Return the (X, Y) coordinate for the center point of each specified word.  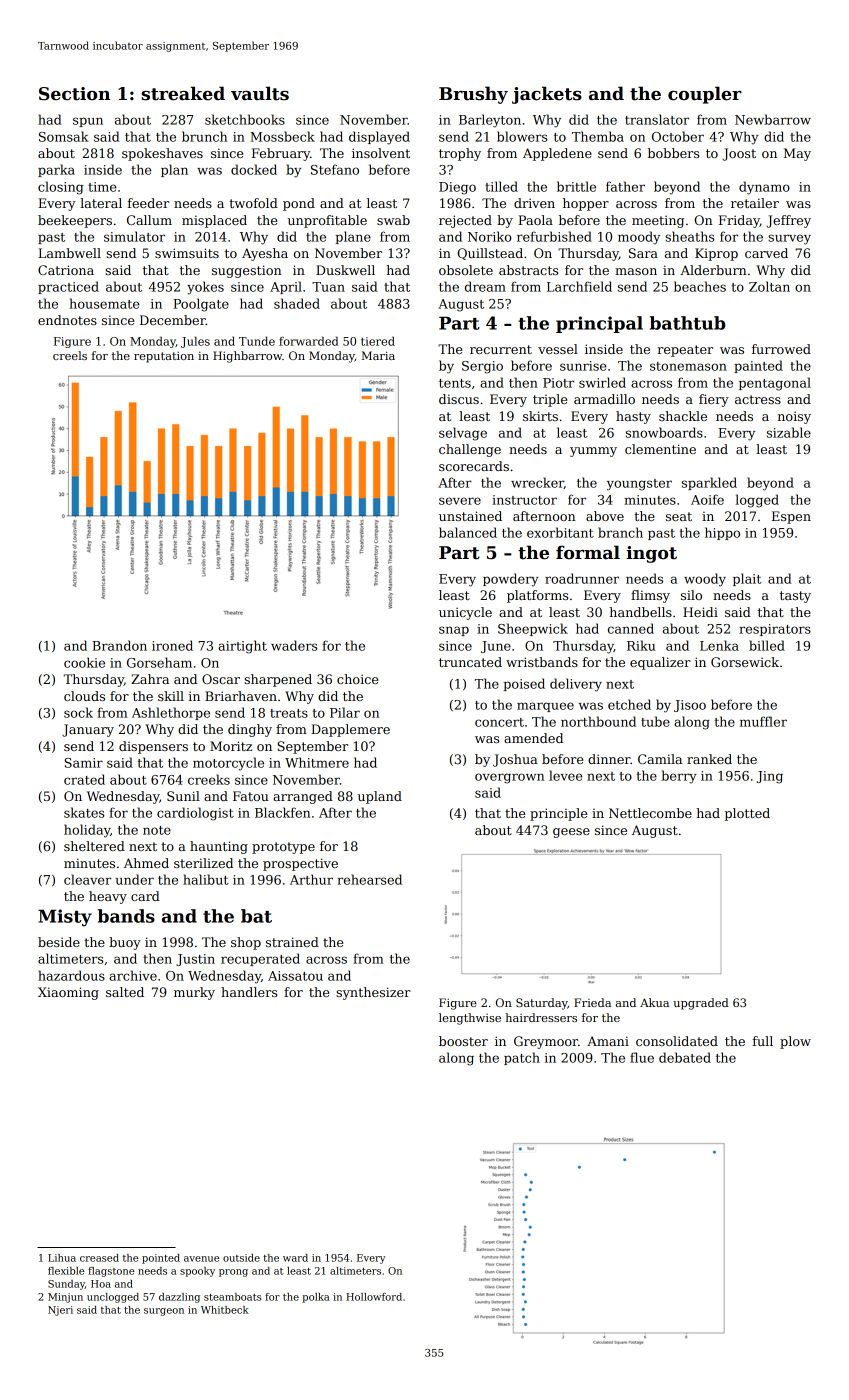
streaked (183, 93)
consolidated (677, 1041)
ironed (172, 645)
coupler (705, 95)
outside (241, 1258)
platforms (537, 596)
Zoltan (769, 286)
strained (292, 942)
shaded (297, 303)
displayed (379, 138)
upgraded (701, 1004)
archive (133, 975)
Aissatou (295, 976)
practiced (68, 287)
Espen (791, 517)
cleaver (87, 879)
